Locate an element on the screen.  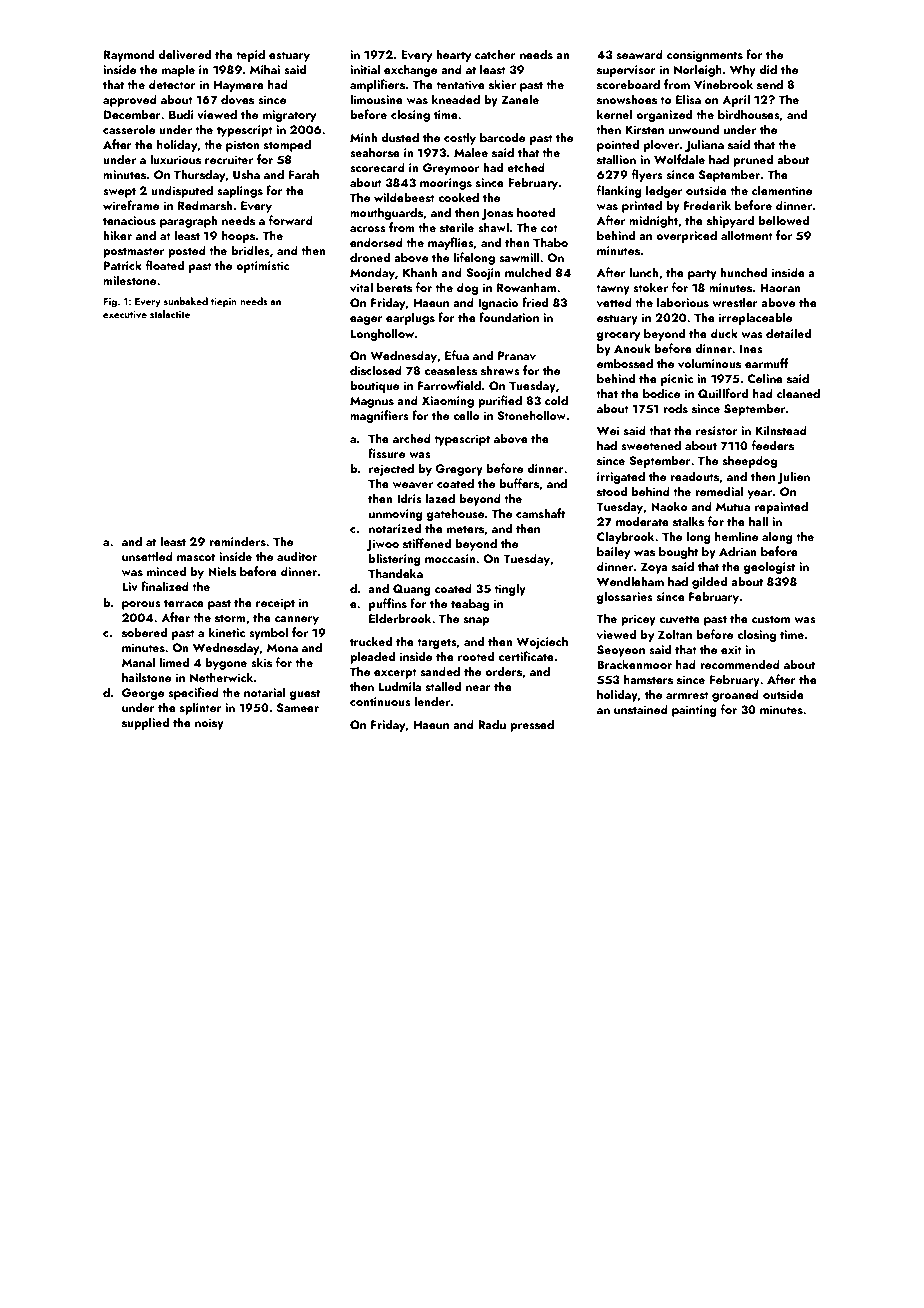
flanking is located at coordinates (619, 191).
